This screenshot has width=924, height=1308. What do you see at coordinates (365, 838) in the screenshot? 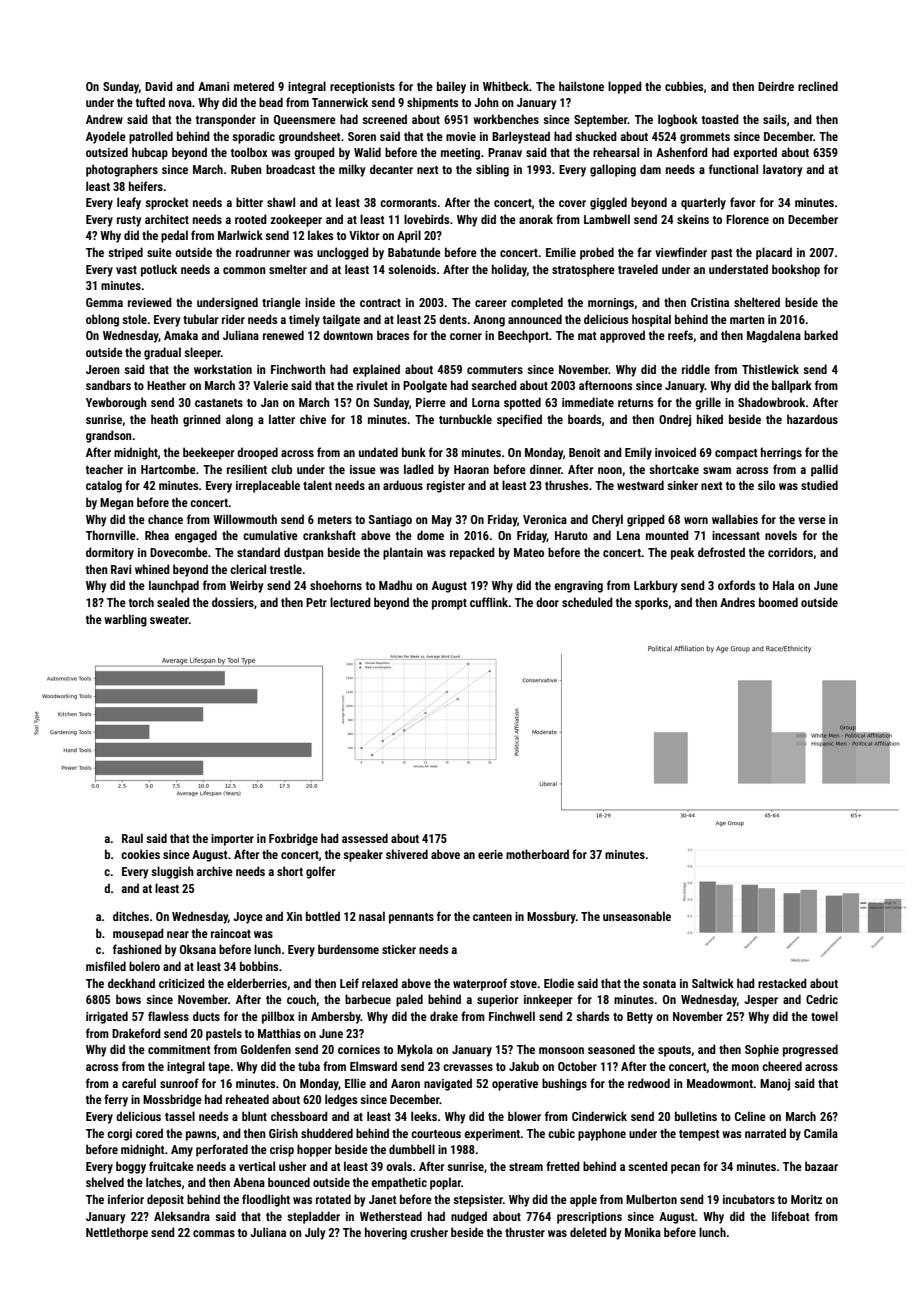
I see `assessed` at bounding box center [365, 838].
